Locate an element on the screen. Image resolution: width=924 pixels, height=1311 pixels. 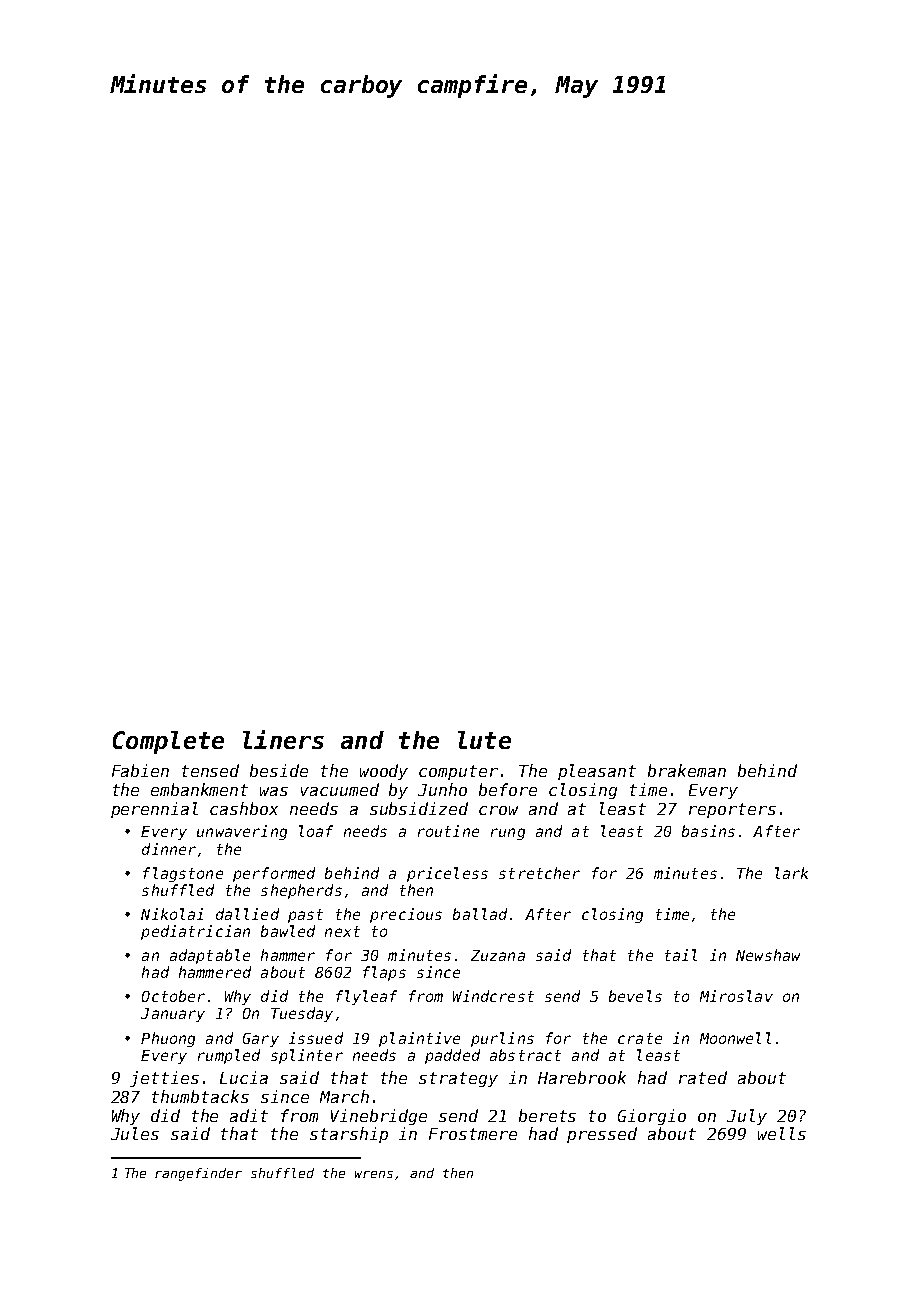
October is located at coordinates (173, 996).
